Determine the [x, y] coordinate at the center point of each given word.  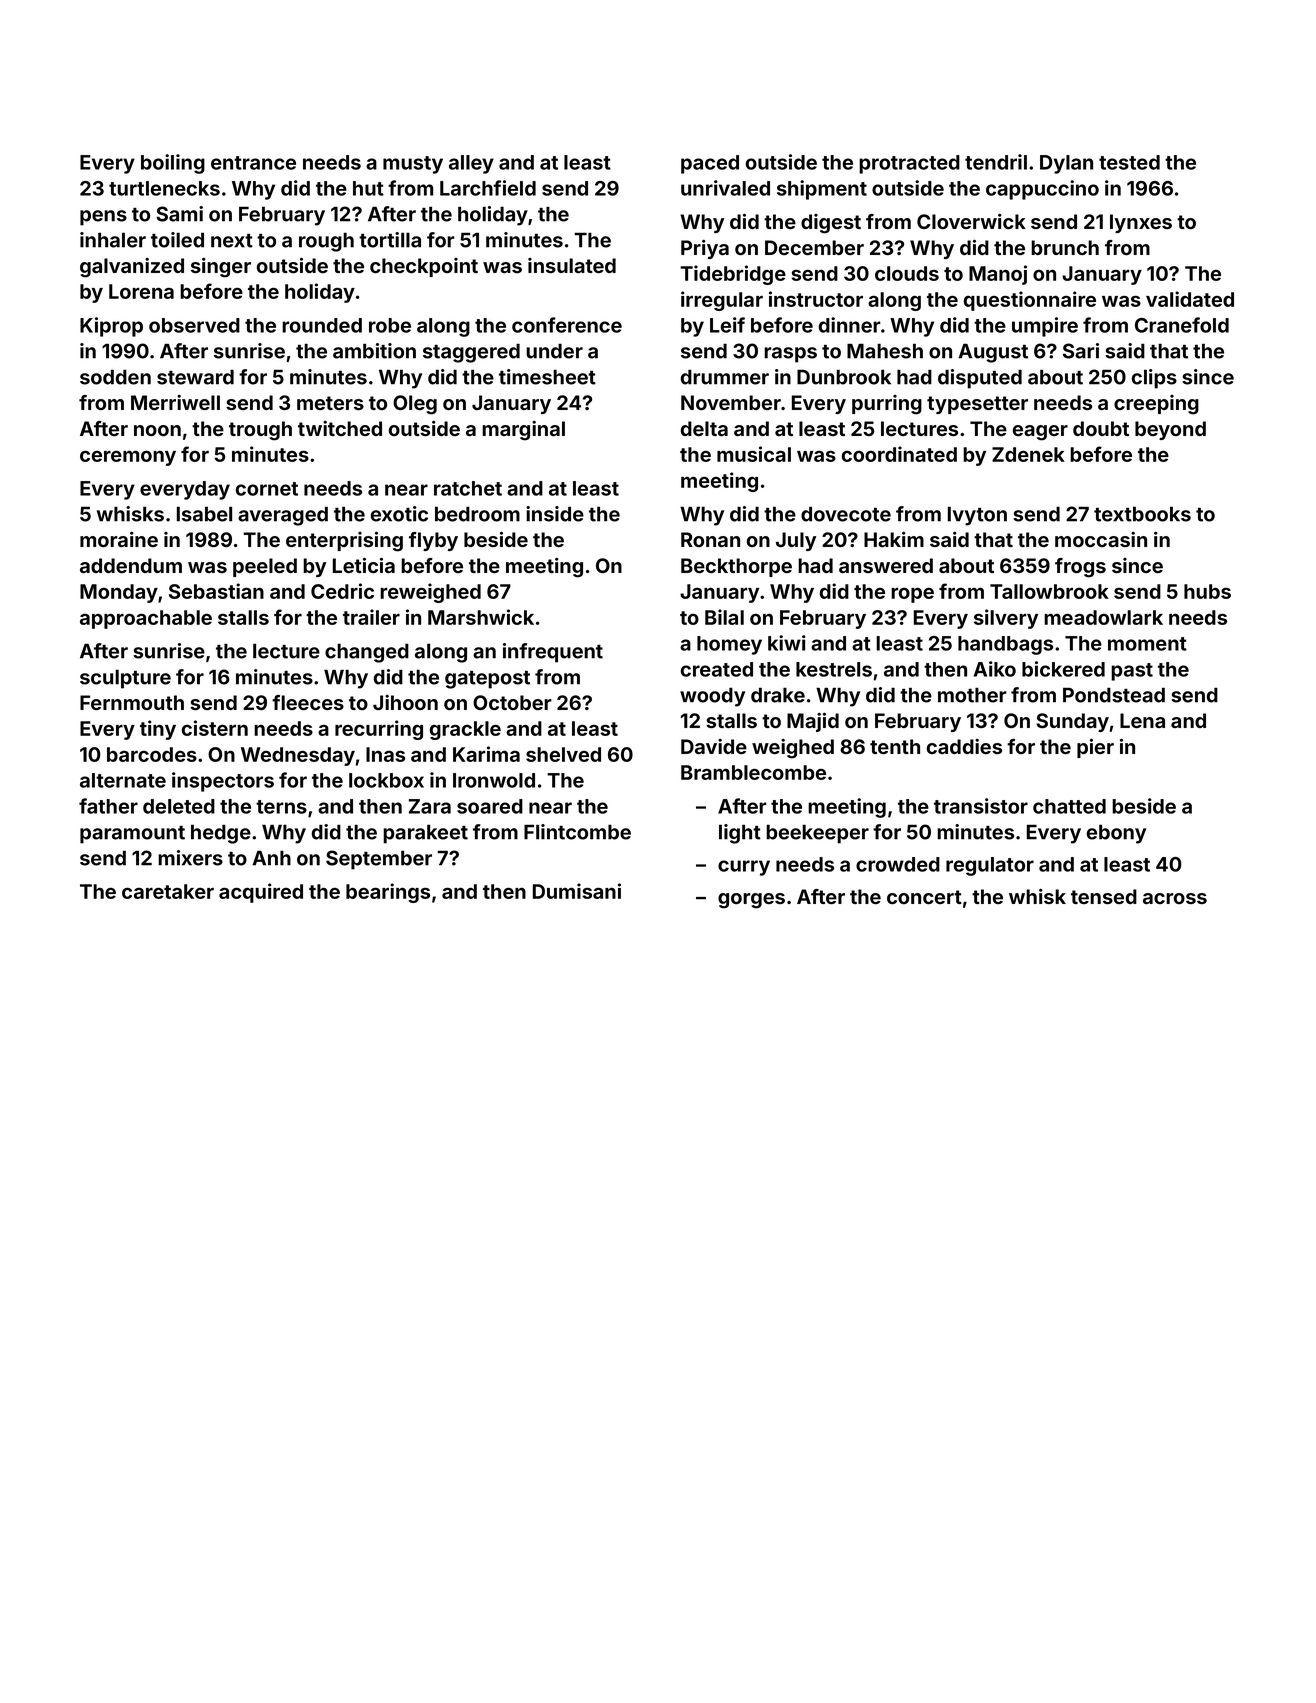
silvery [1006, 619]
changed [367, 653]
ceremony [128, 458]
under [554, 351]
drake [778, 695]
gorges [751, 901]
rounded [322, 325]
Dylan [1066, 164]
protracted [909, 164]
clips [1154, 379]
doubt [1101, 428]
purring [887, 405]
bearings [388, 893]
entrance [253, 163]
